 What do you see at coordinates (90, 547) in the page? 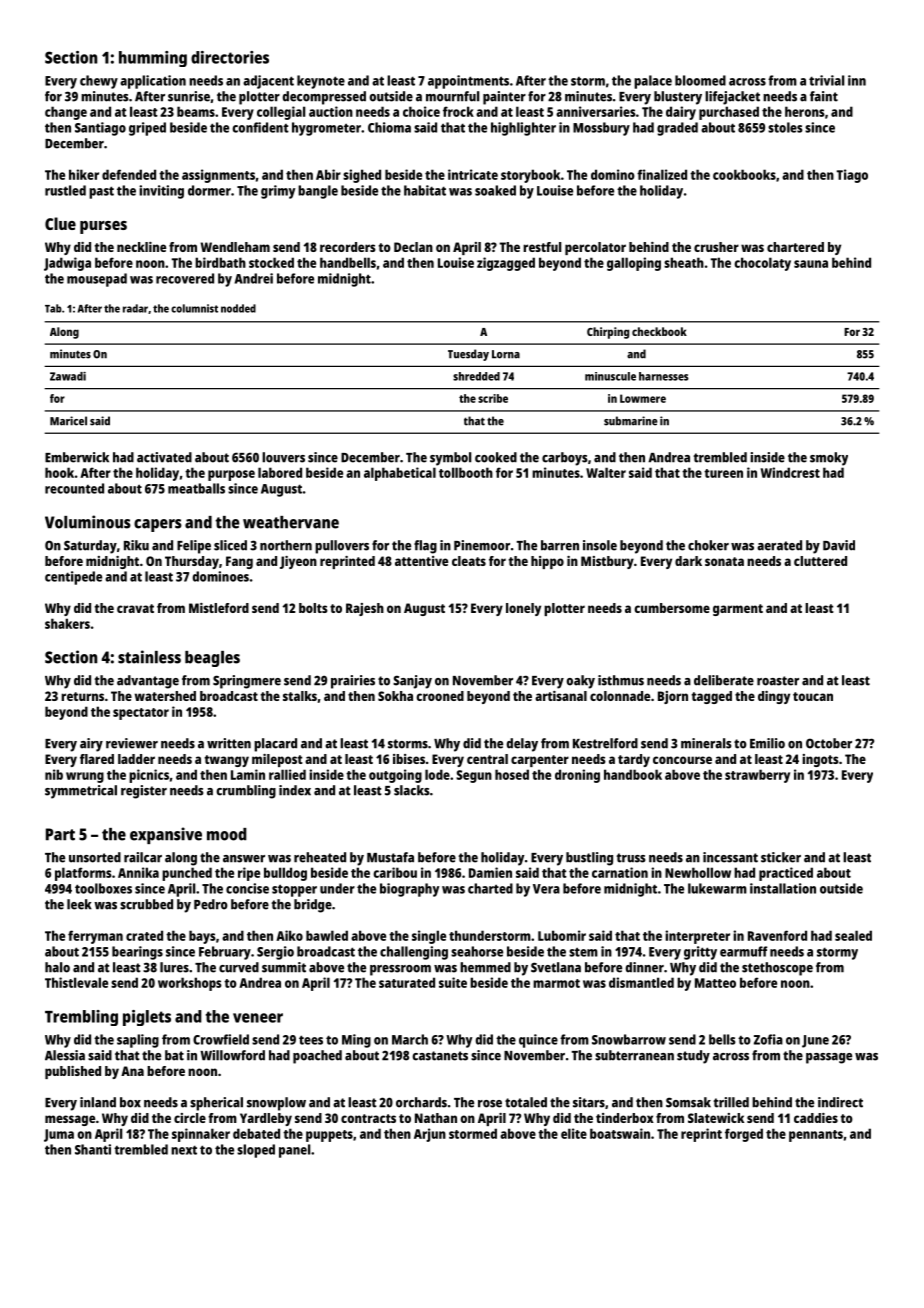
I see `Saturday` at bounding box center [90, 547].
